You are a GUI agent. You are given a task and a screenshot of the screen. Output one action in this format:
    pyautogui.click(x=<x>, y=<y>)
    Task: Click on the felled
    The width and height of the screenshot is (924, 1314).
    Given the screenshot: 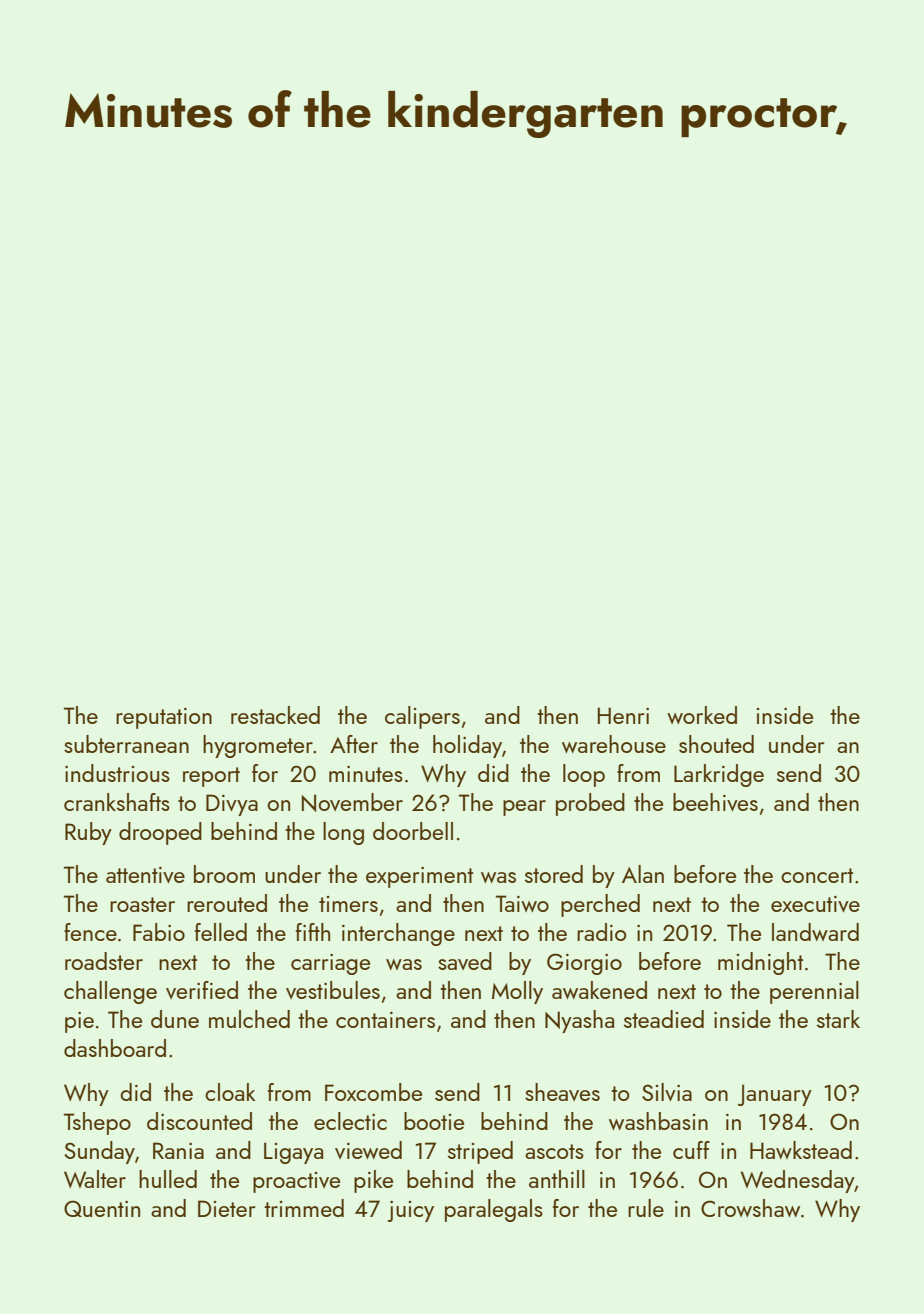 What is the action you would take?
    pyautogui.click(x=221, y=932)
